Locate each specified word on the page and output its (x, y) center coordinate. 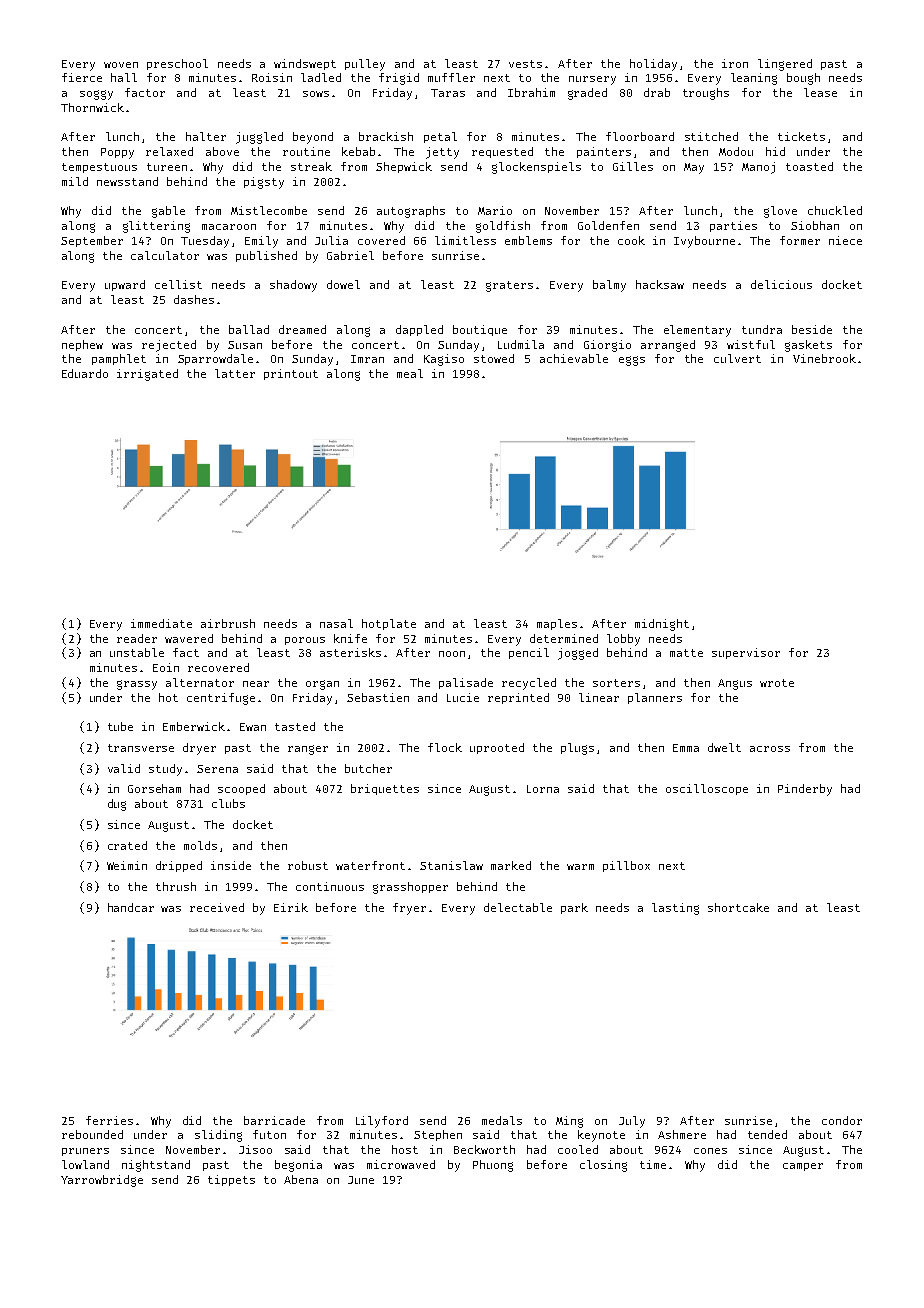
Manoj (758, 168)
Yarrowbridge (102, 1181)
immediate (161, 623)
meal (410, 373)
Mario (495, 210)
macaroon (229, 227)
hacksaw (660, 284)
